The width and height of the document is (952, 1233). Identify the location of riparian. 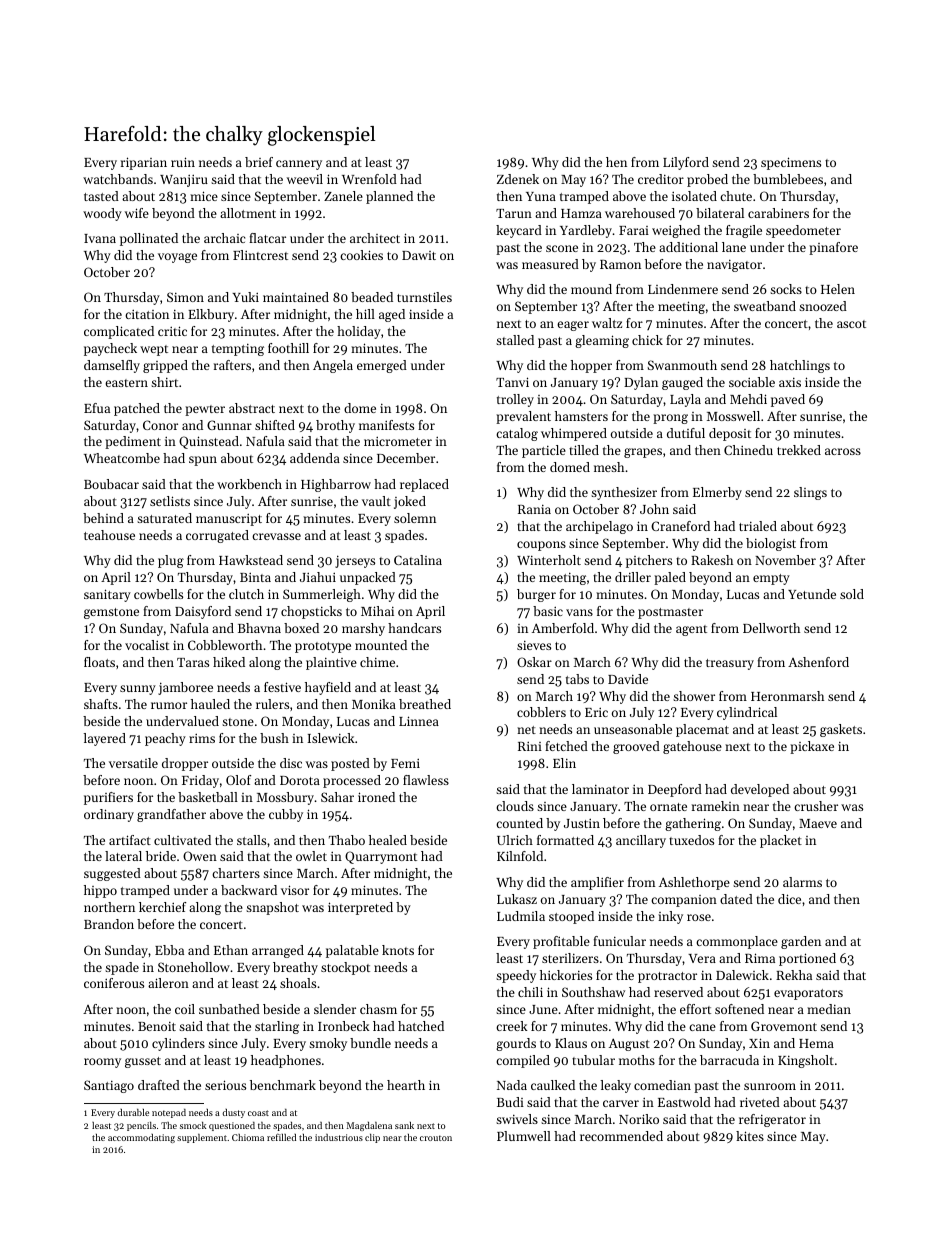
(144, 163).
